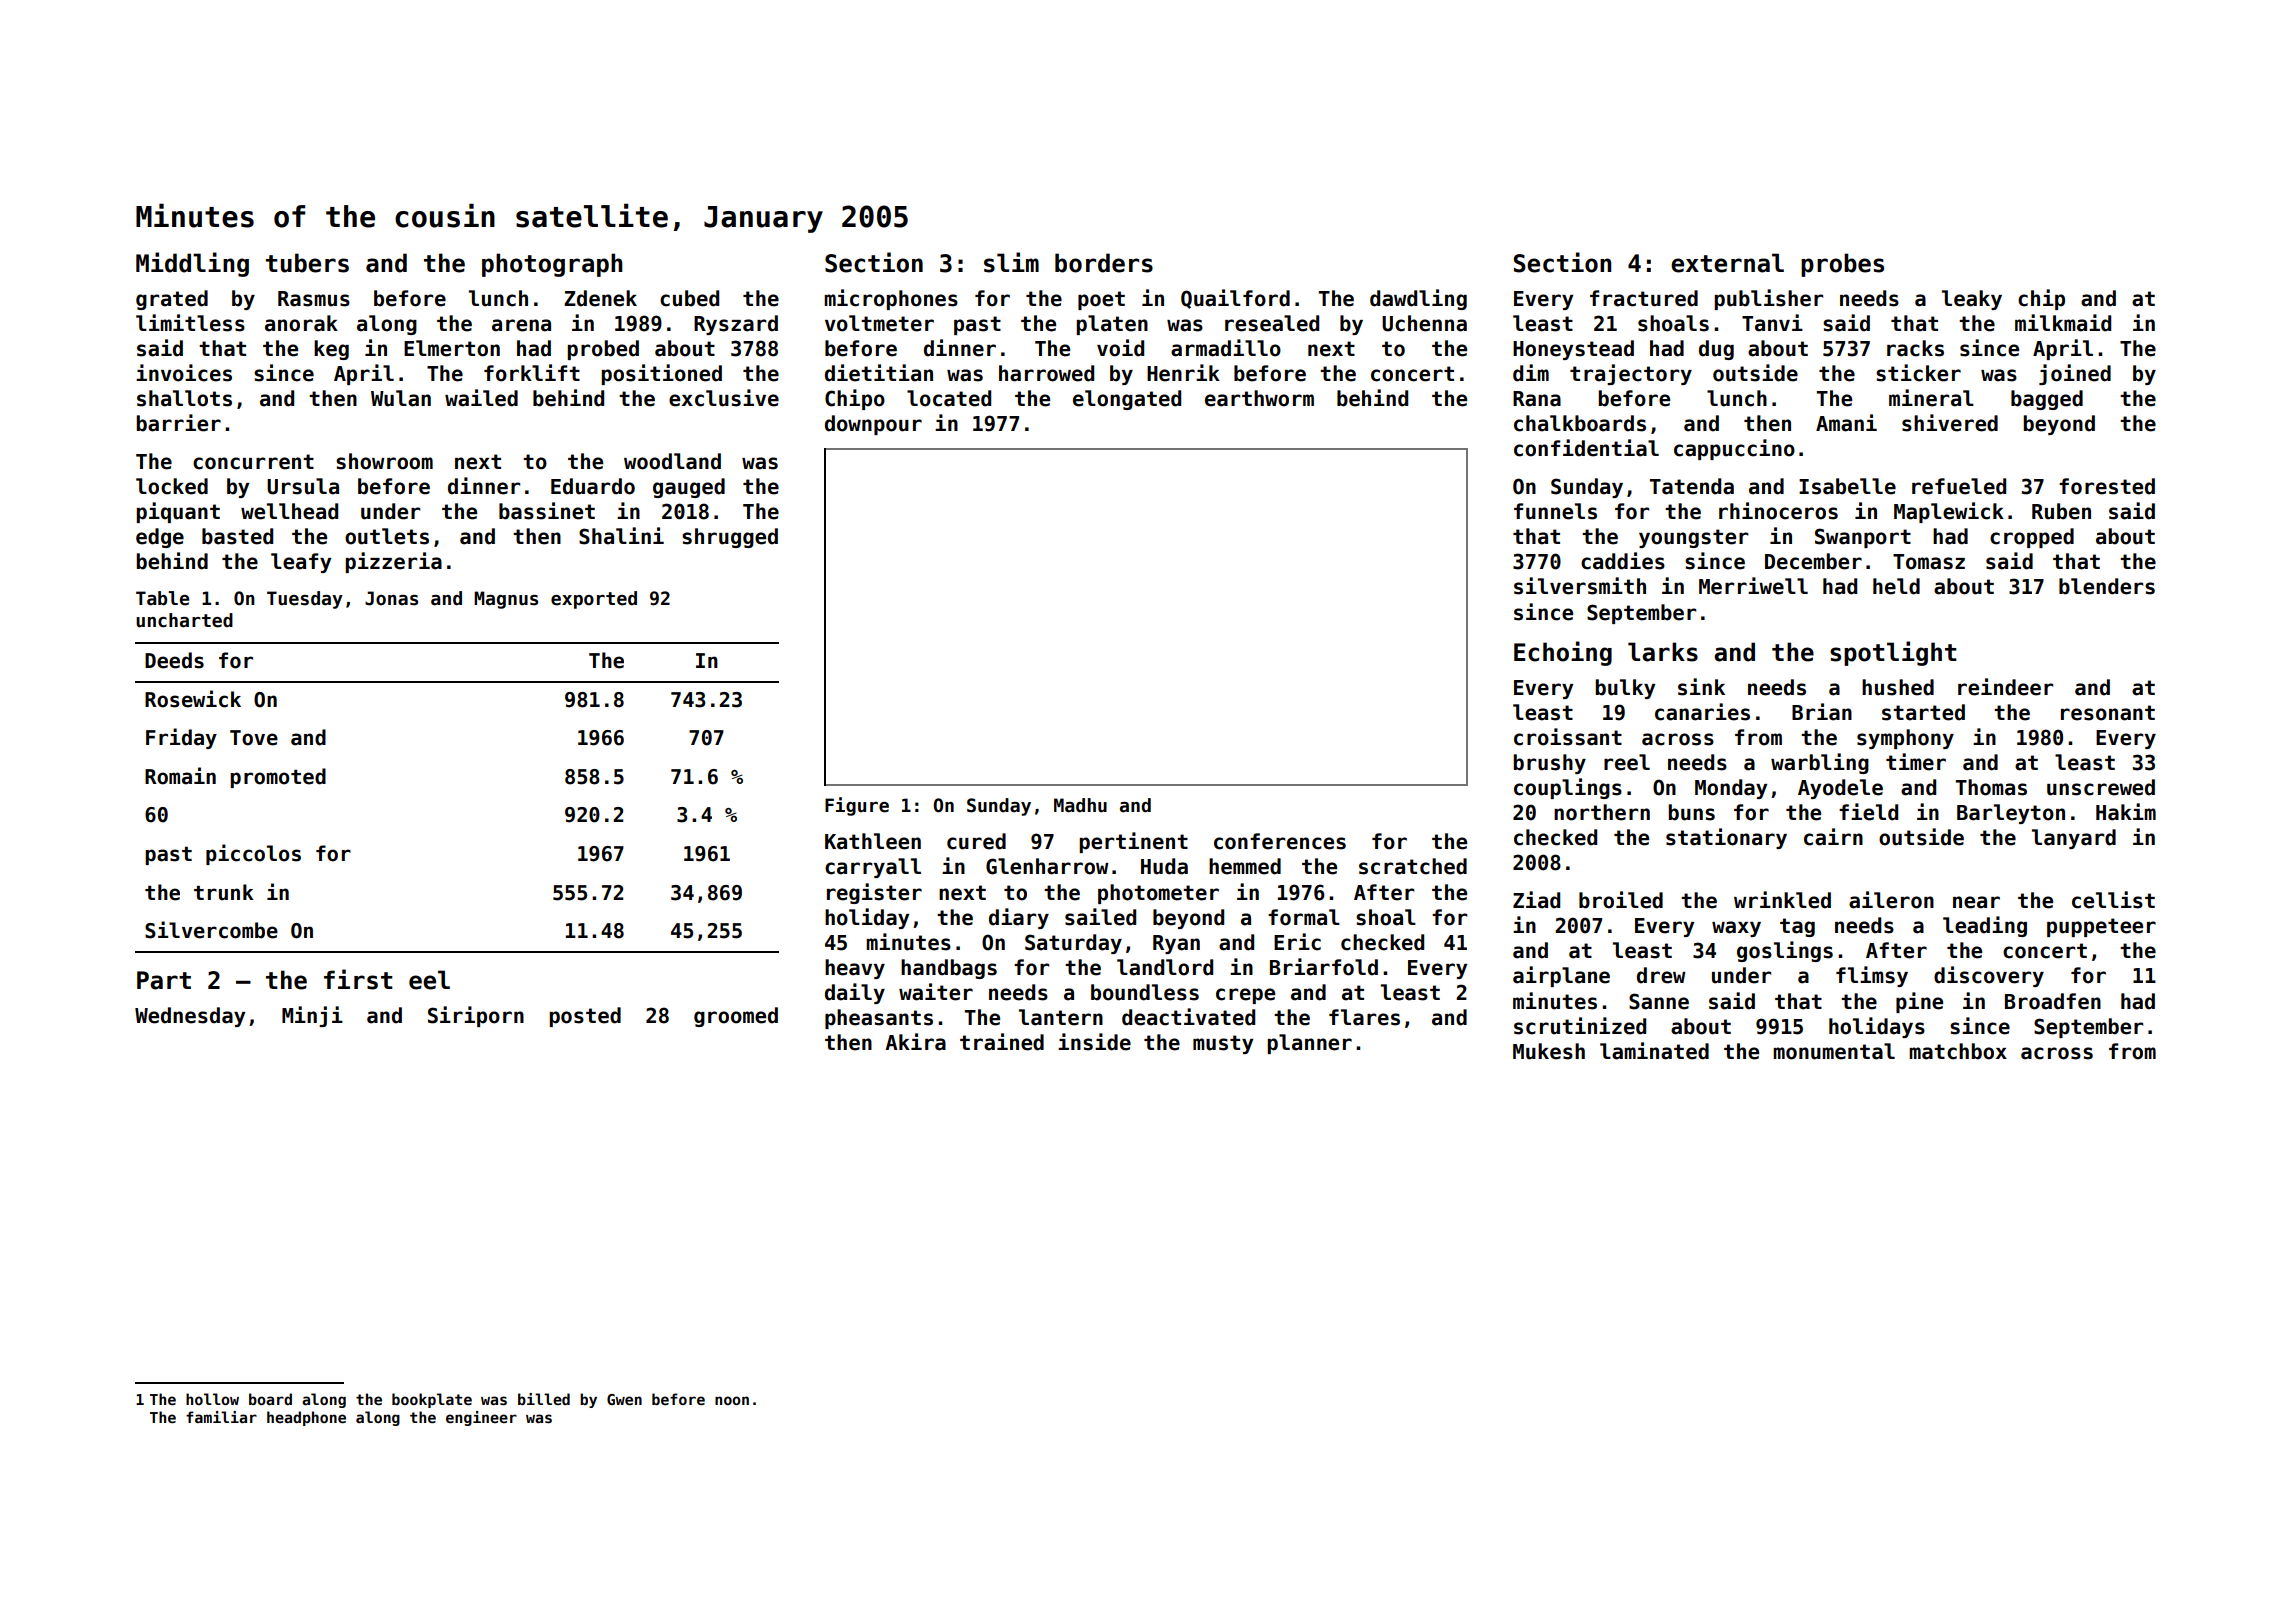 The height and width of the document is (1620, 2292). Describe the element at coordinates (552, 265) in the document. I see `photograph` at that location.
